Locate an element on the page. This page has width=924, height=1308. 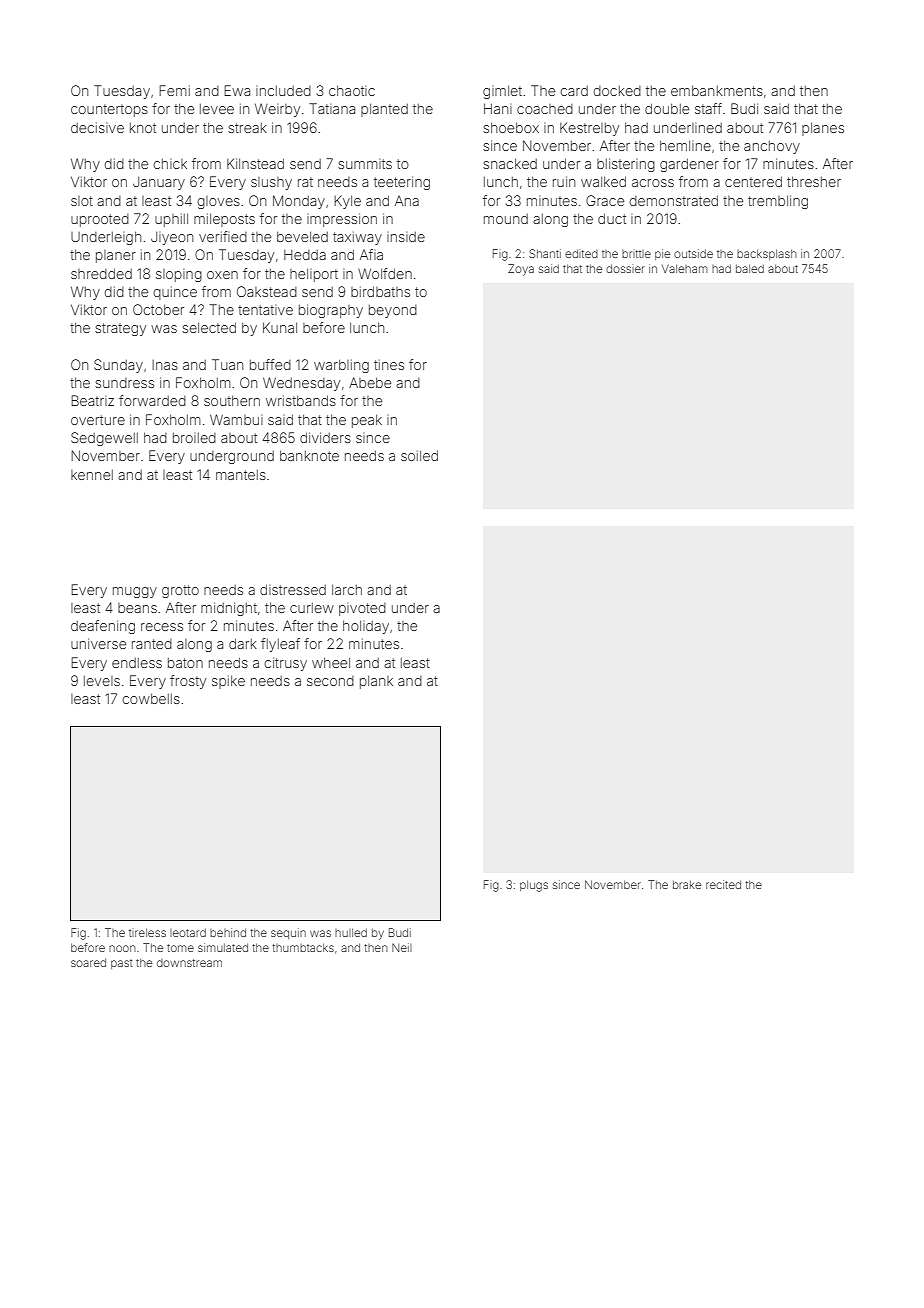
plugs is located at coordinates (534, 886).
